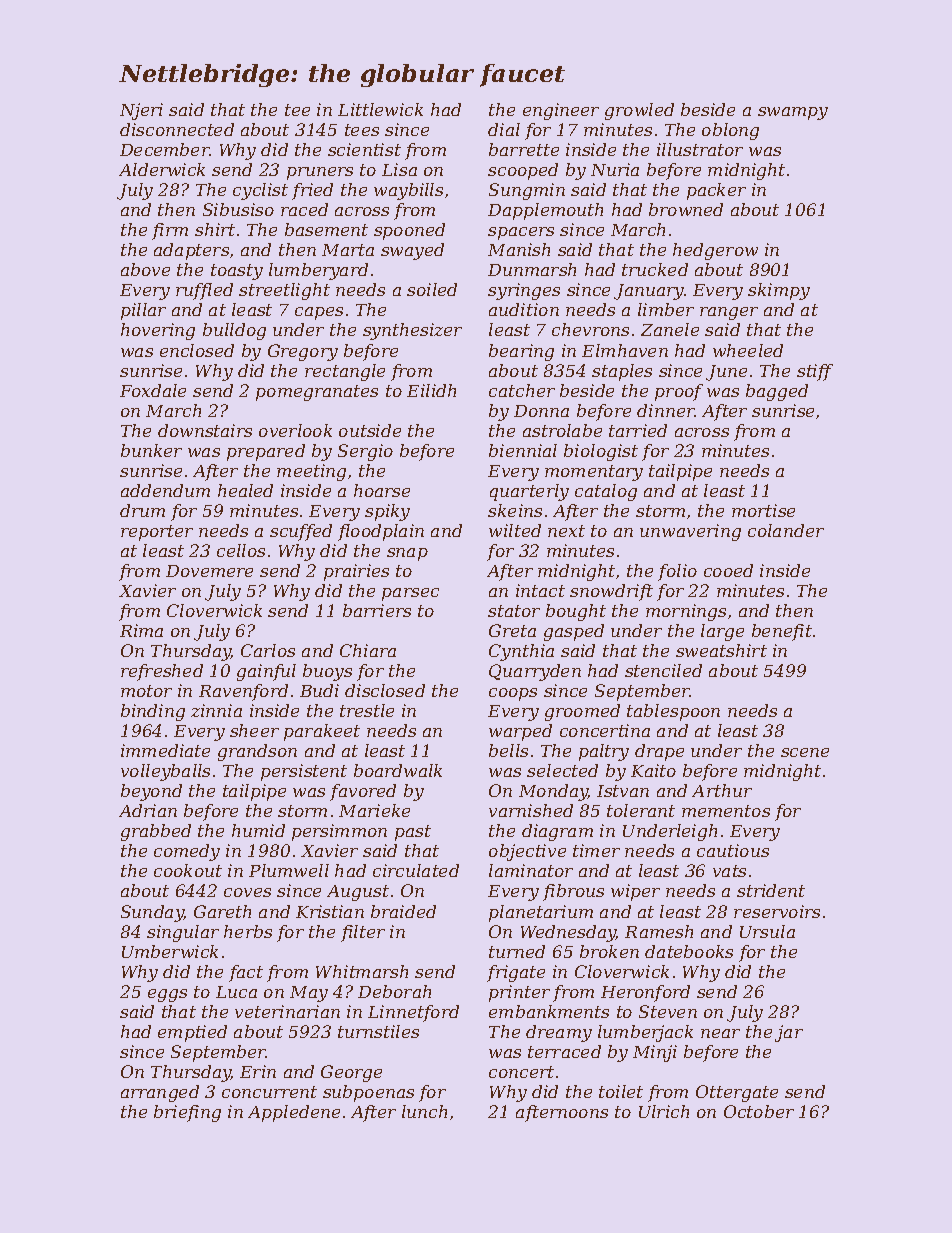  What do you see at coordinates (167, 995) in the screenshot?
I see `eggs` at bounding box center [167, 995].
